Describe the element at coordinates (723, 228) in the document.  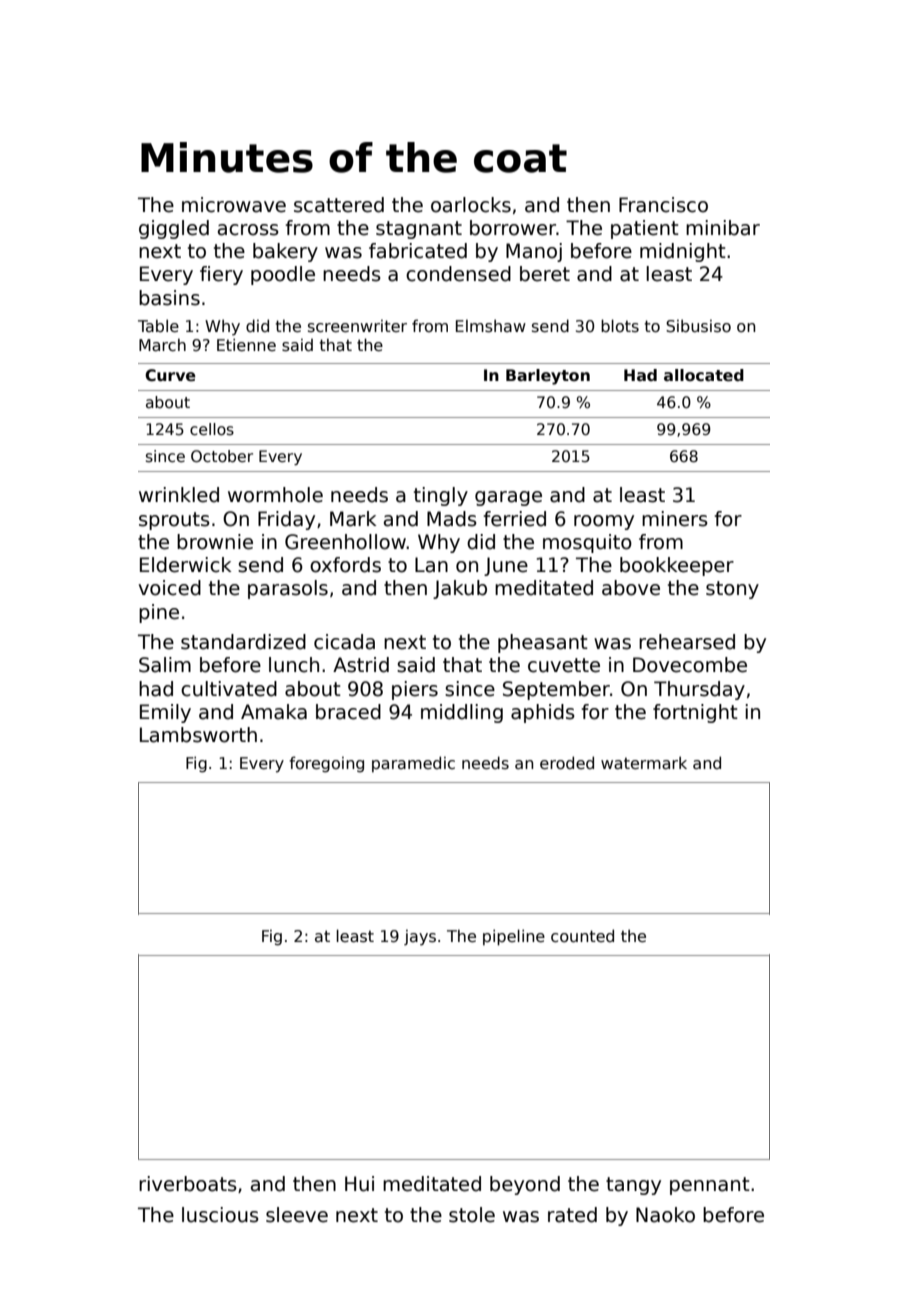
I see `minibar` at that location.
